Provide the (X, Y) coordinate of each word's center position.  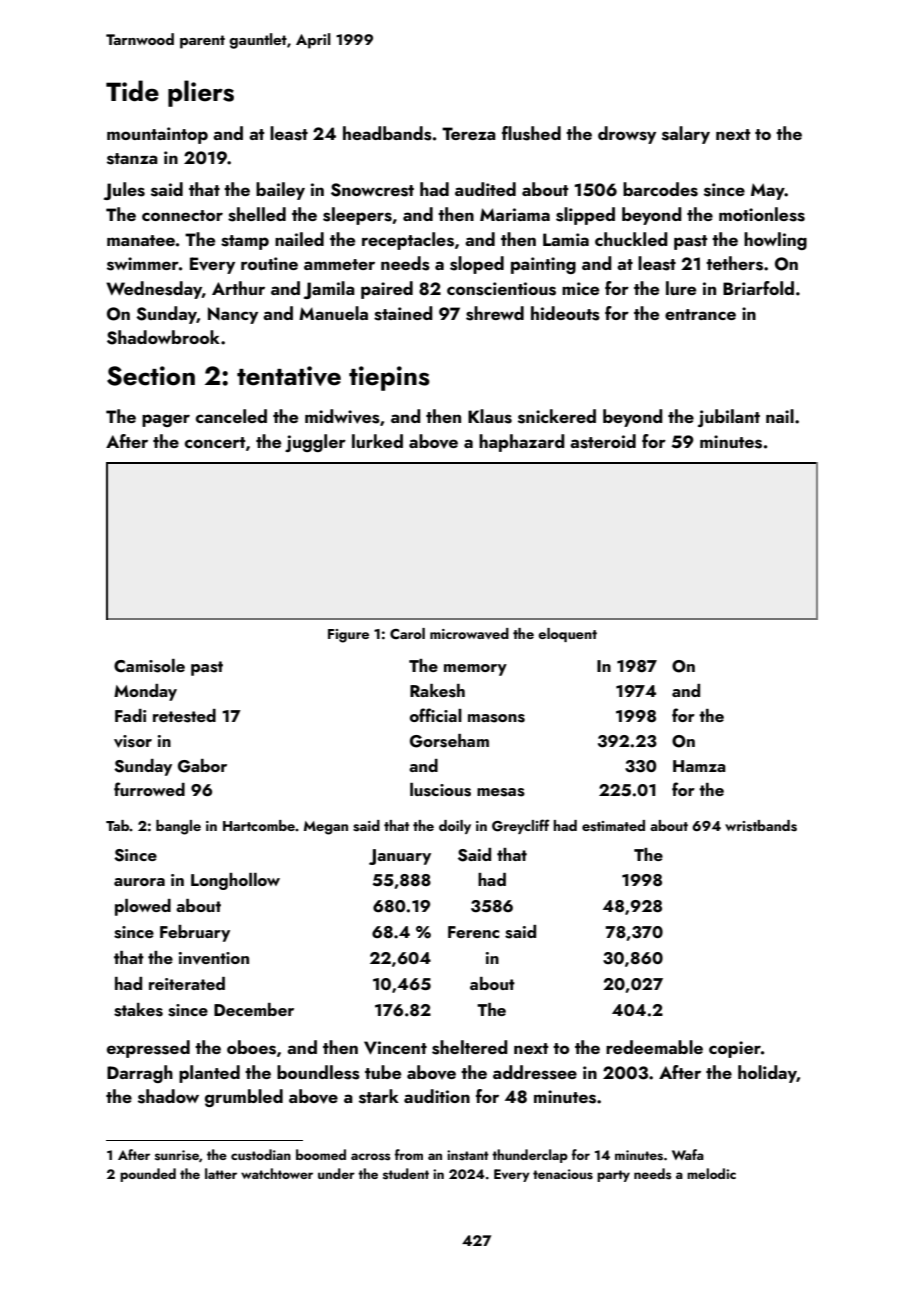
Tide (132, 91)
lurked (377, 441)
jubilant (729, 418)
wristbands (761, 826)
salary (686, 135)
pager (166, 420)
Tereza (469, 133)
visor (133, 741)
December (254, 1009)
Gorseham (449, 741)
